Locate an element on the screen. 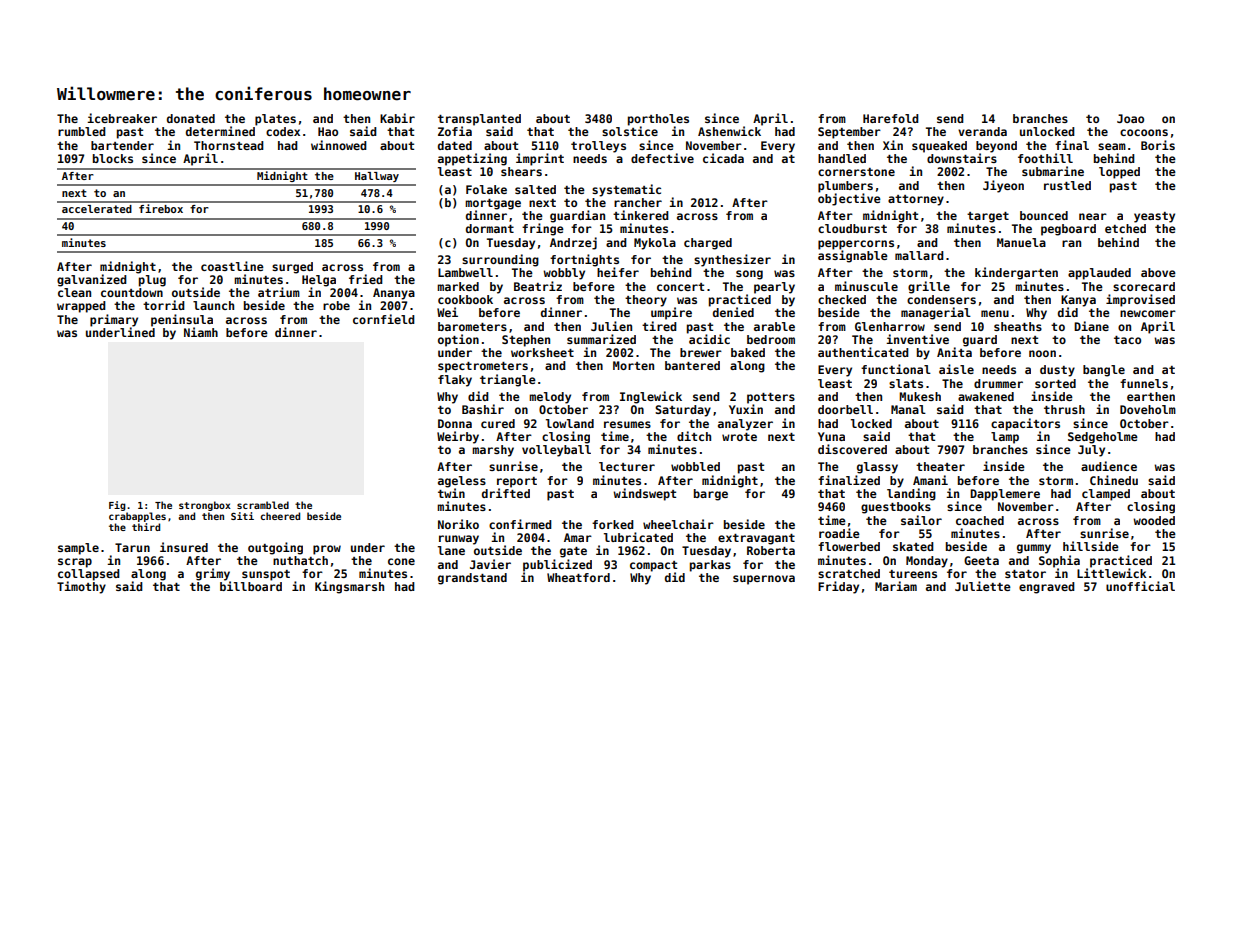 This screenshot has height=952, width=1233. Glenharrow is located at coordinates (890, 326).
